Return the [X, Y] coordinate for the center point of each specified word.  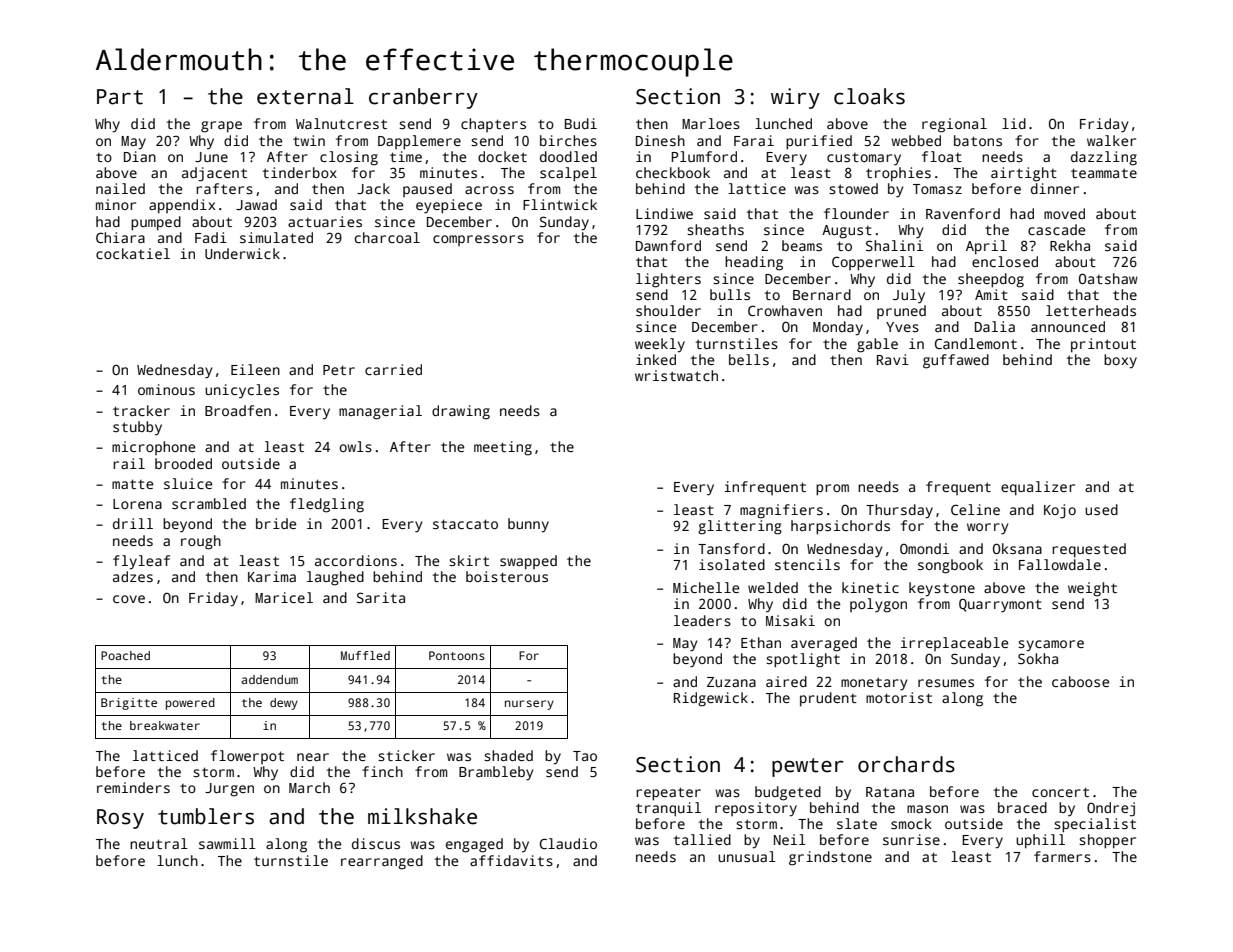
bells [749, 359]
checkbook [673, 172]
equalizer [1038, 488]
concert [1060, 792]
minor [116, 204]
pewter [808, 767]
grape [221, 127]
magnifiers [781, 511]
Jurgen [229, 790]
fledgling [327, 505]
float [942, 156]
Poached [125, 655]
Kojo [1060, 511]
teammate [1104, 173]
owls [355, 446]
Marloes [711, 123]
